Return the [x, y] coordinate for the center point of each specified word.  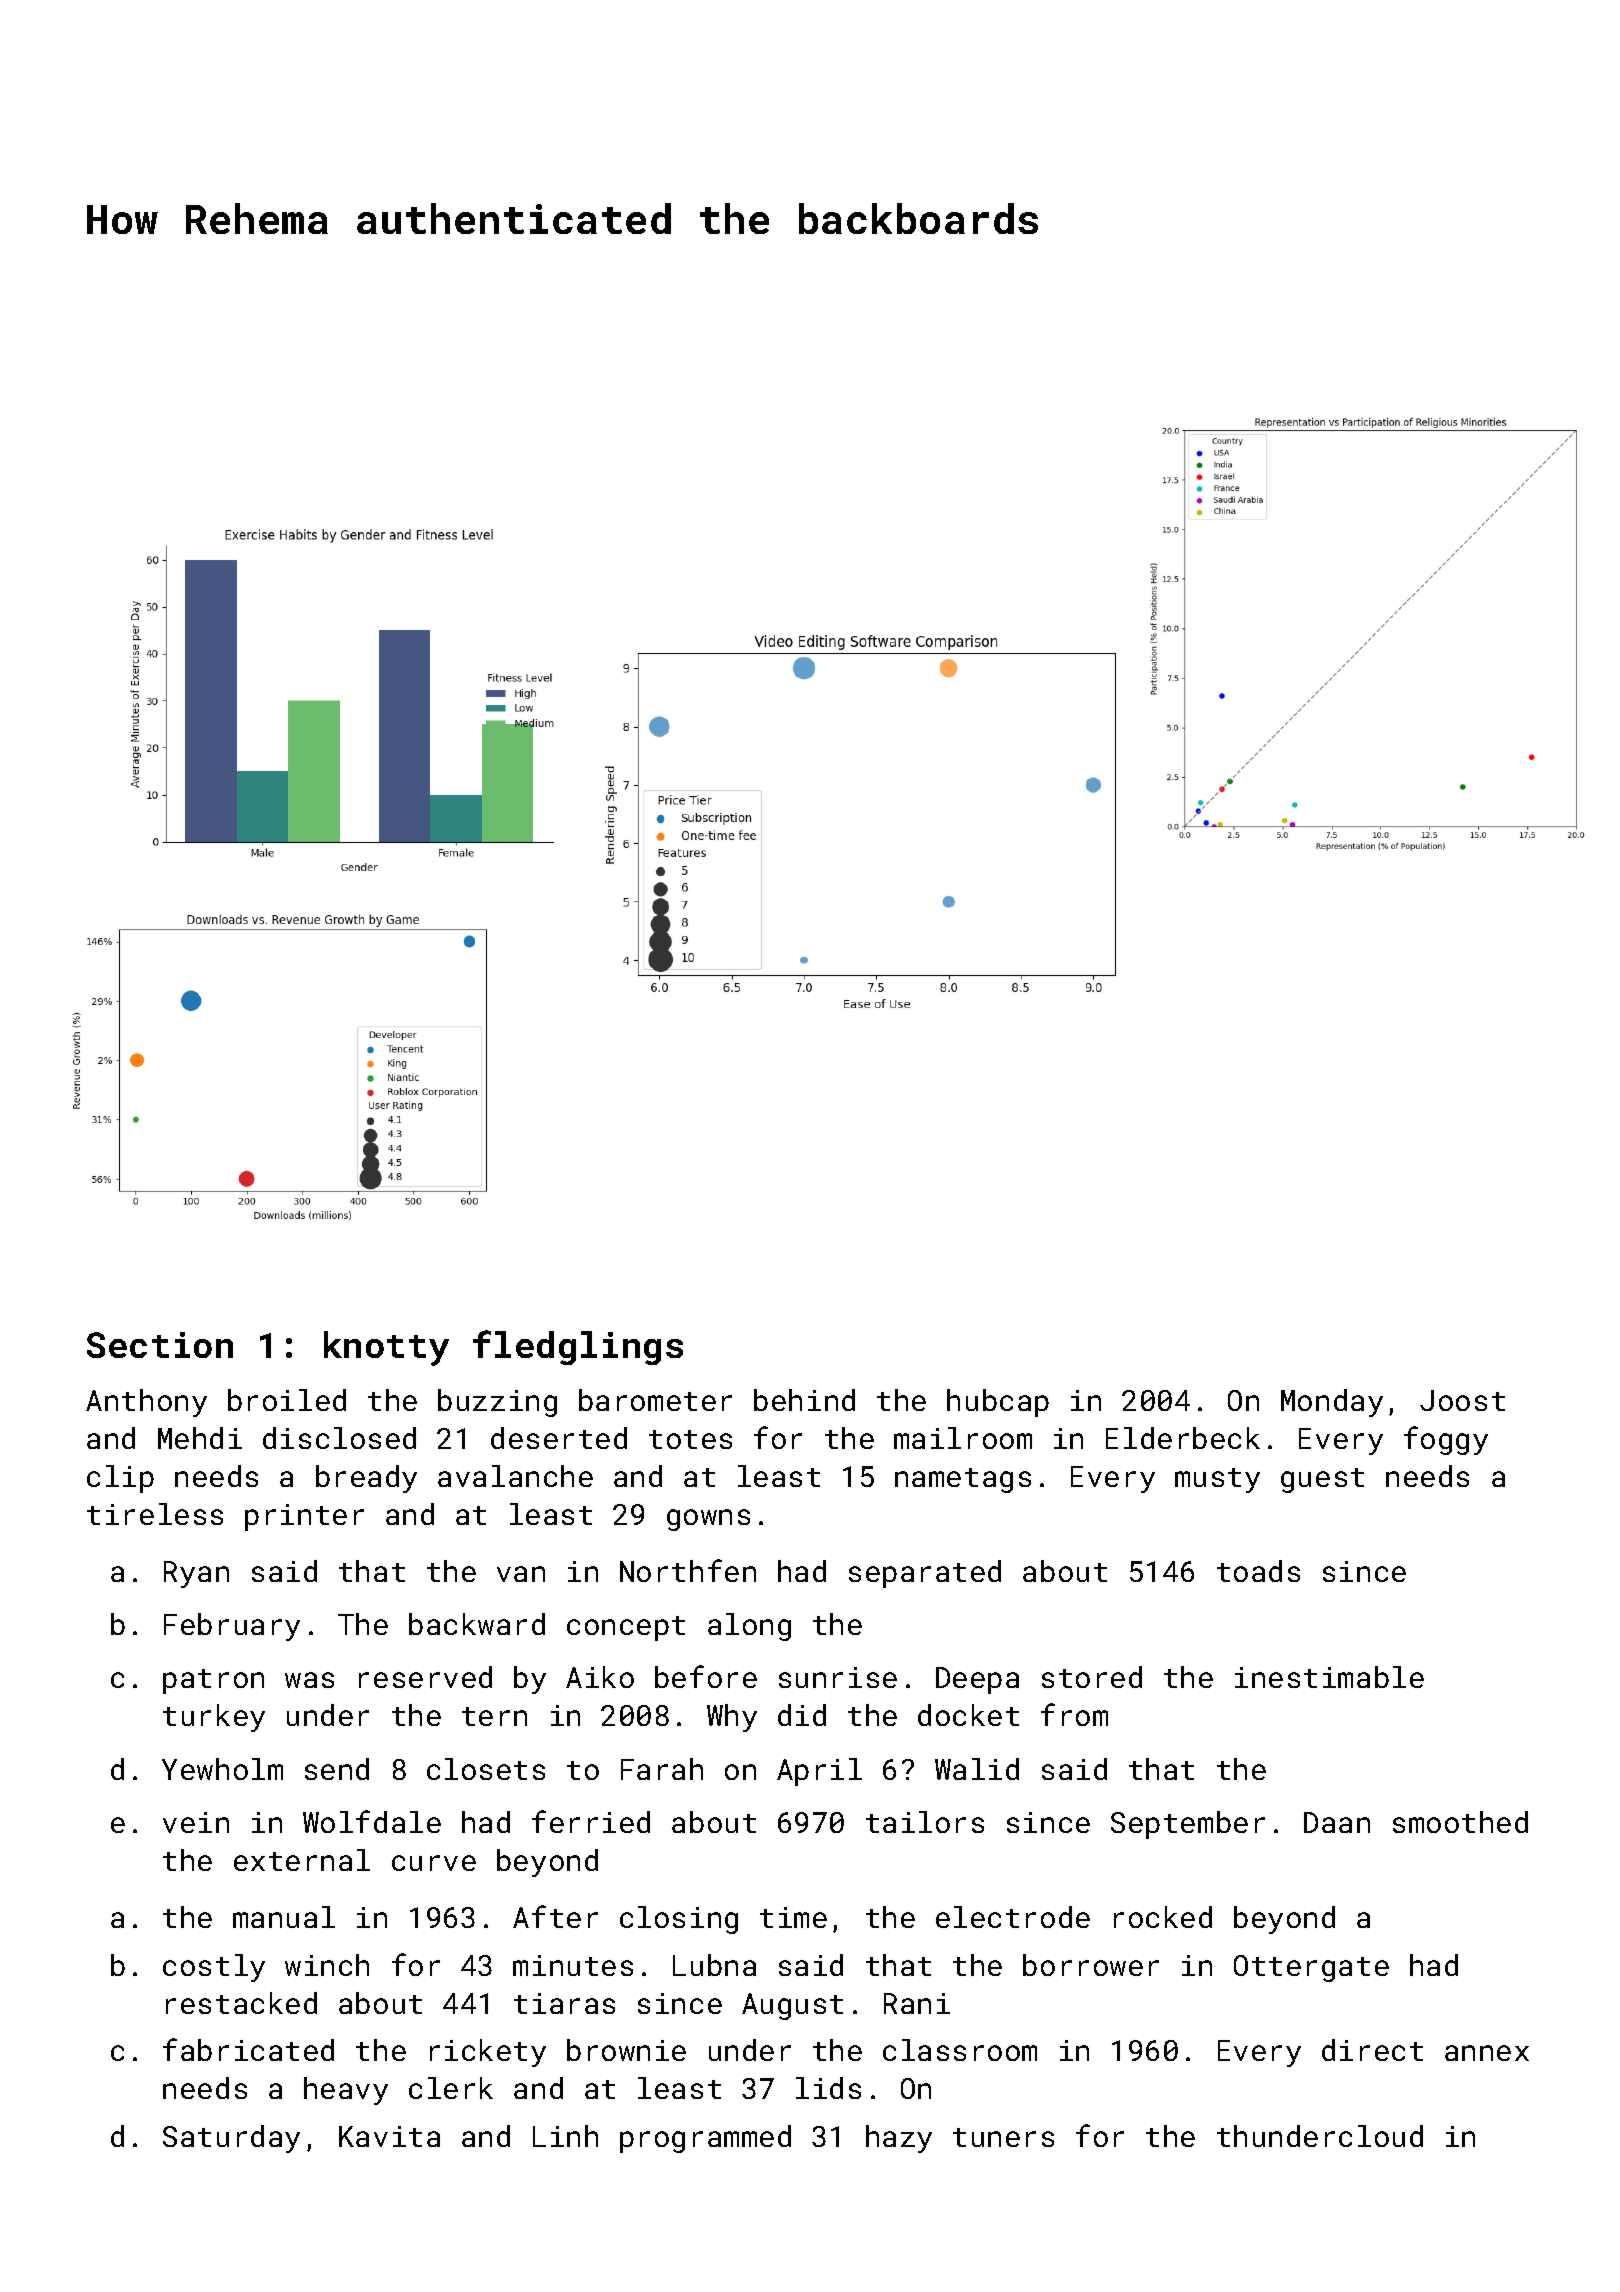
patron [213, 1681]
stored [1092, 1677]
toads [1258, 1571]
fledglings [578, 1347]
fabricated [248, 2049]
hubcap [998, 1403]
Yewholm [222, 1769]
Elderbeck [1183, 1438]
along [749, 1627]
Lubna [714, 1965]
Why [732, 1718]
